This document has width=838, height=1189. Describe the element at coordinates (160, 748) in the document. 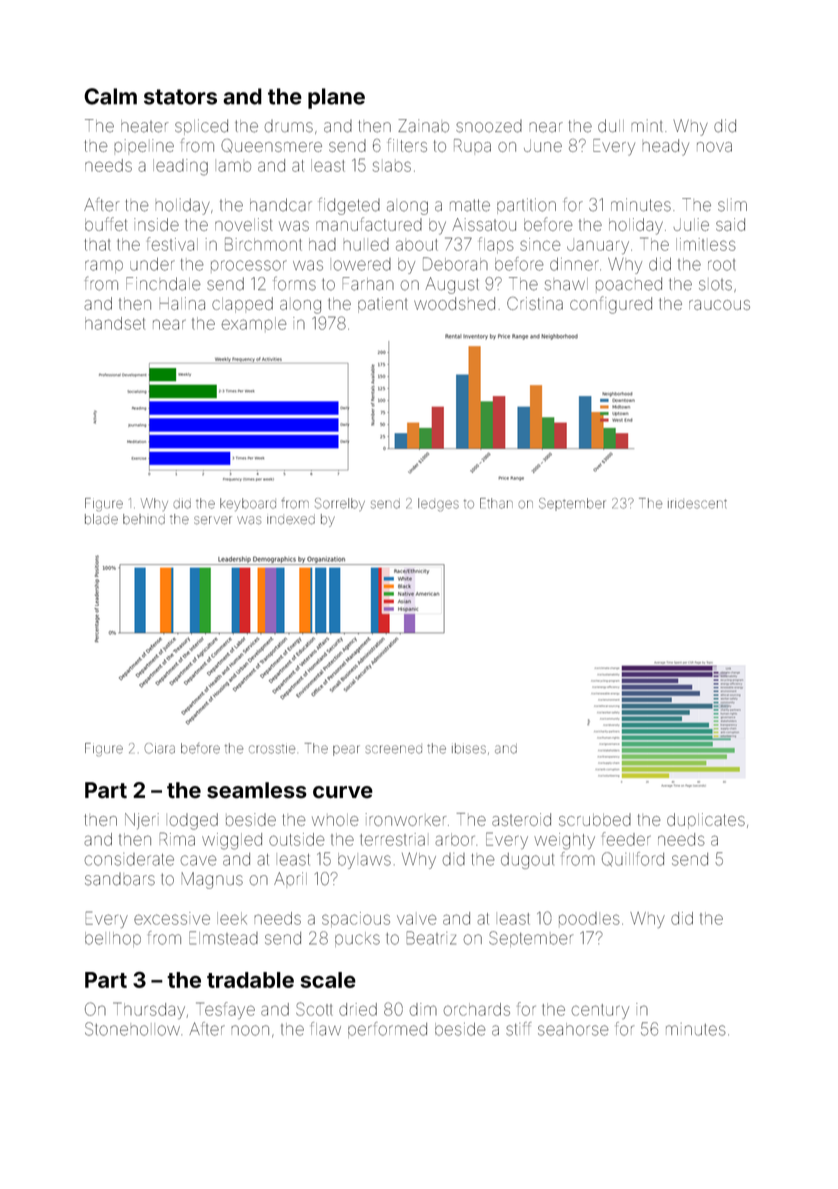

I see `Ciara` at that location.
